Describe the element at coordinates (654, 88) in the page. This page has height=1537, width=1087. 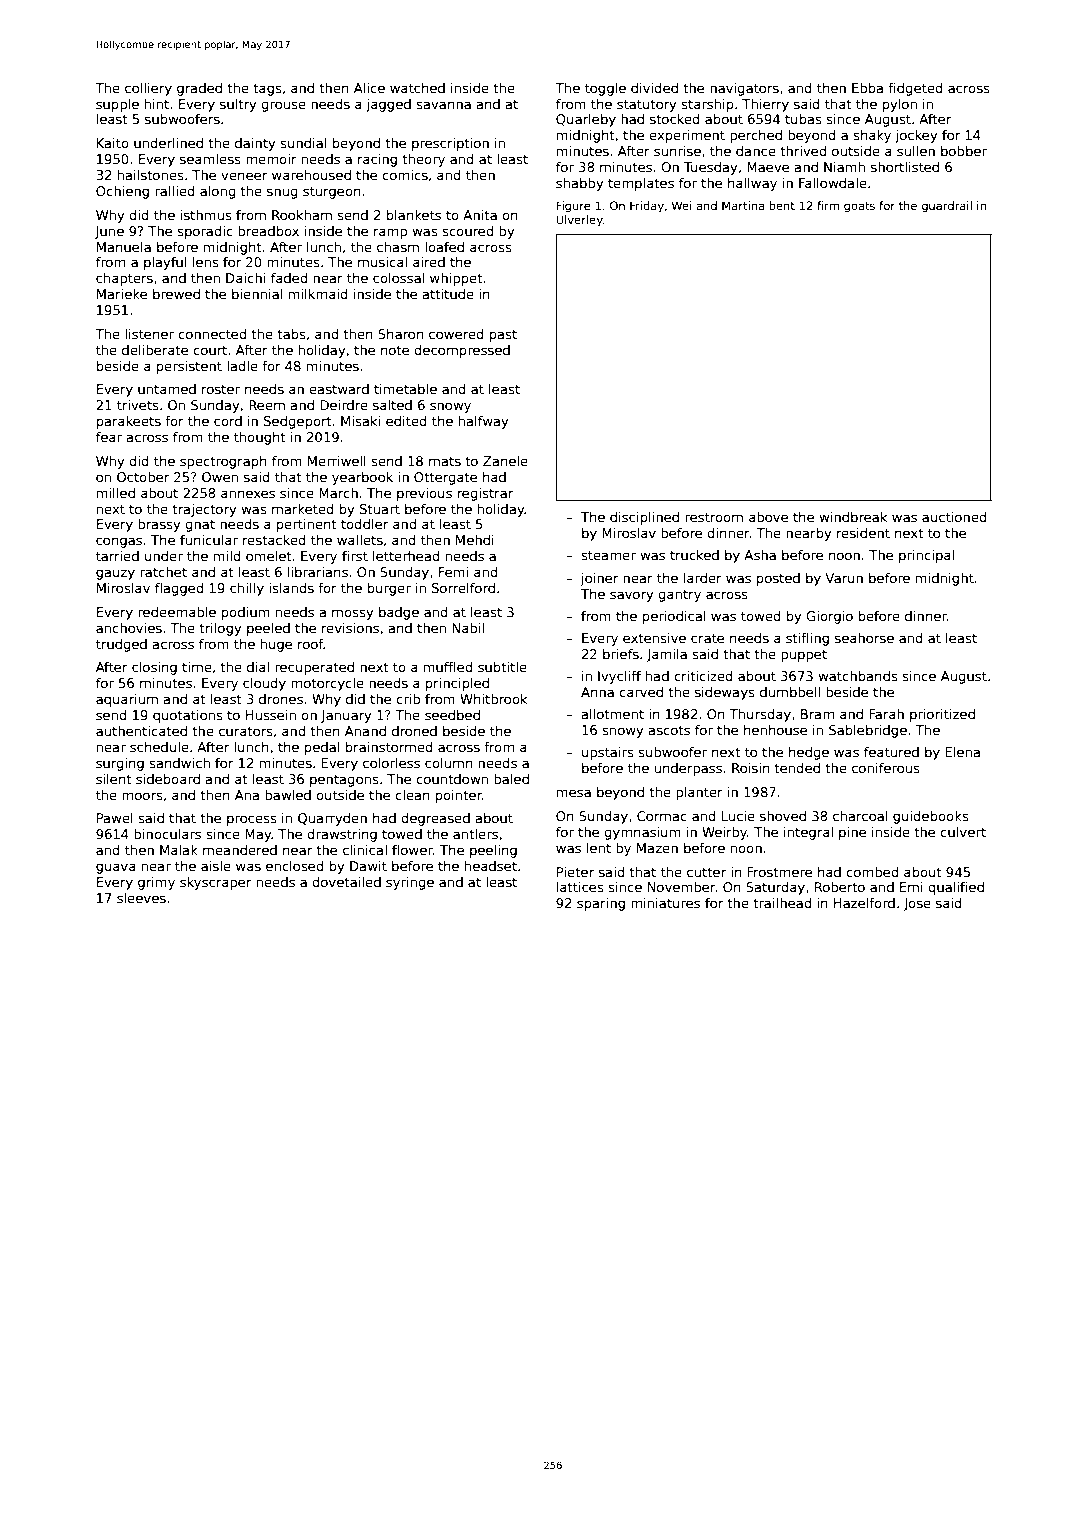
I see `divided` at that location.
